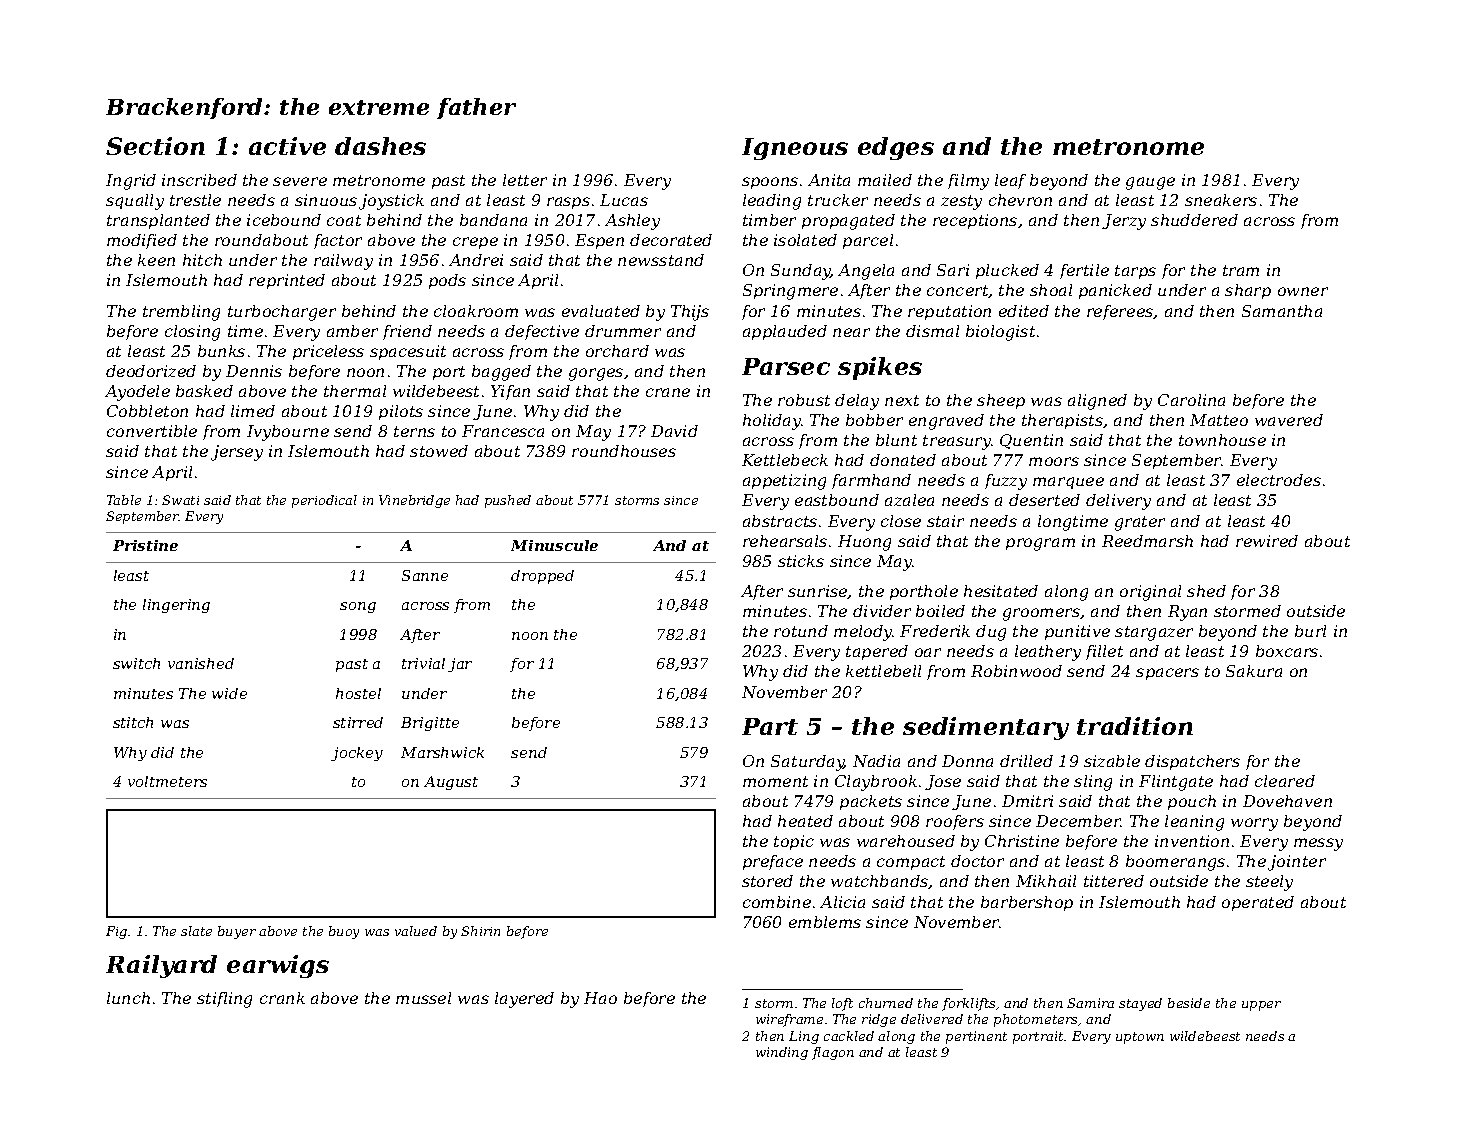 This document has height=1126, width=1458. I want to click on Dmitri, so click(1027, 801).
